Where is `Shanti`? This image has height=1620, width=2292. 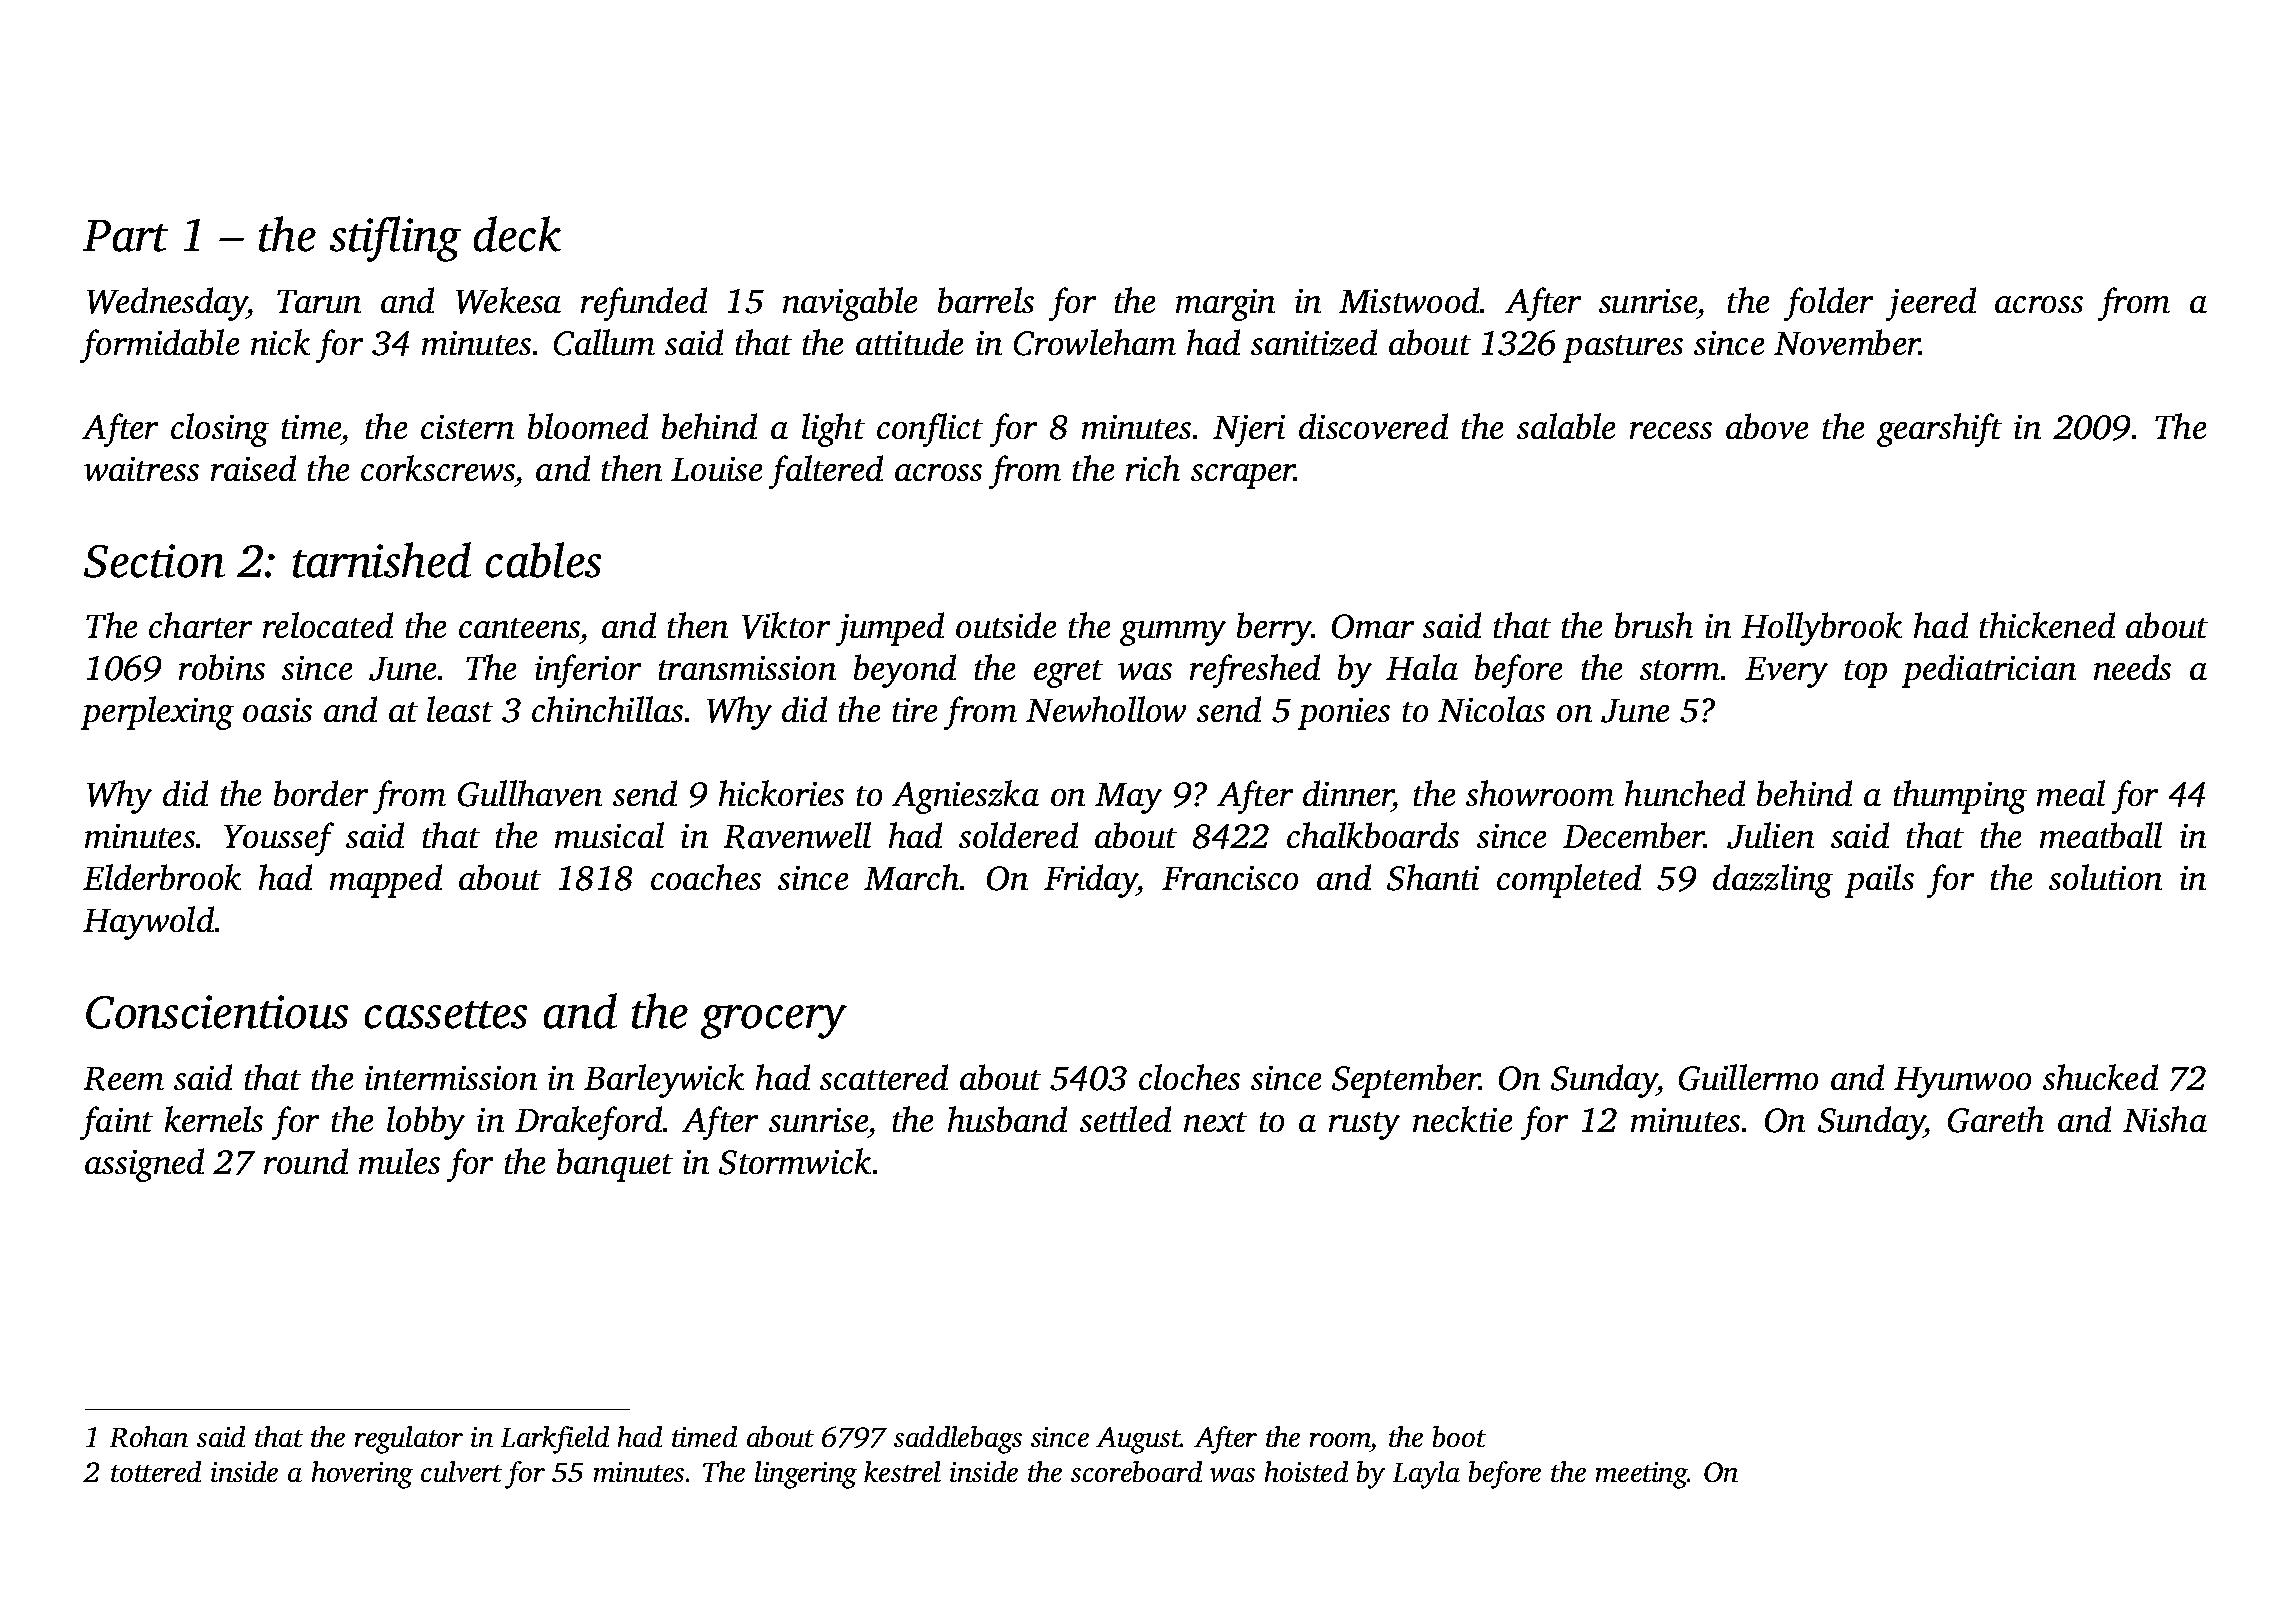 Shanti is located at coordinates (1433, 877).
